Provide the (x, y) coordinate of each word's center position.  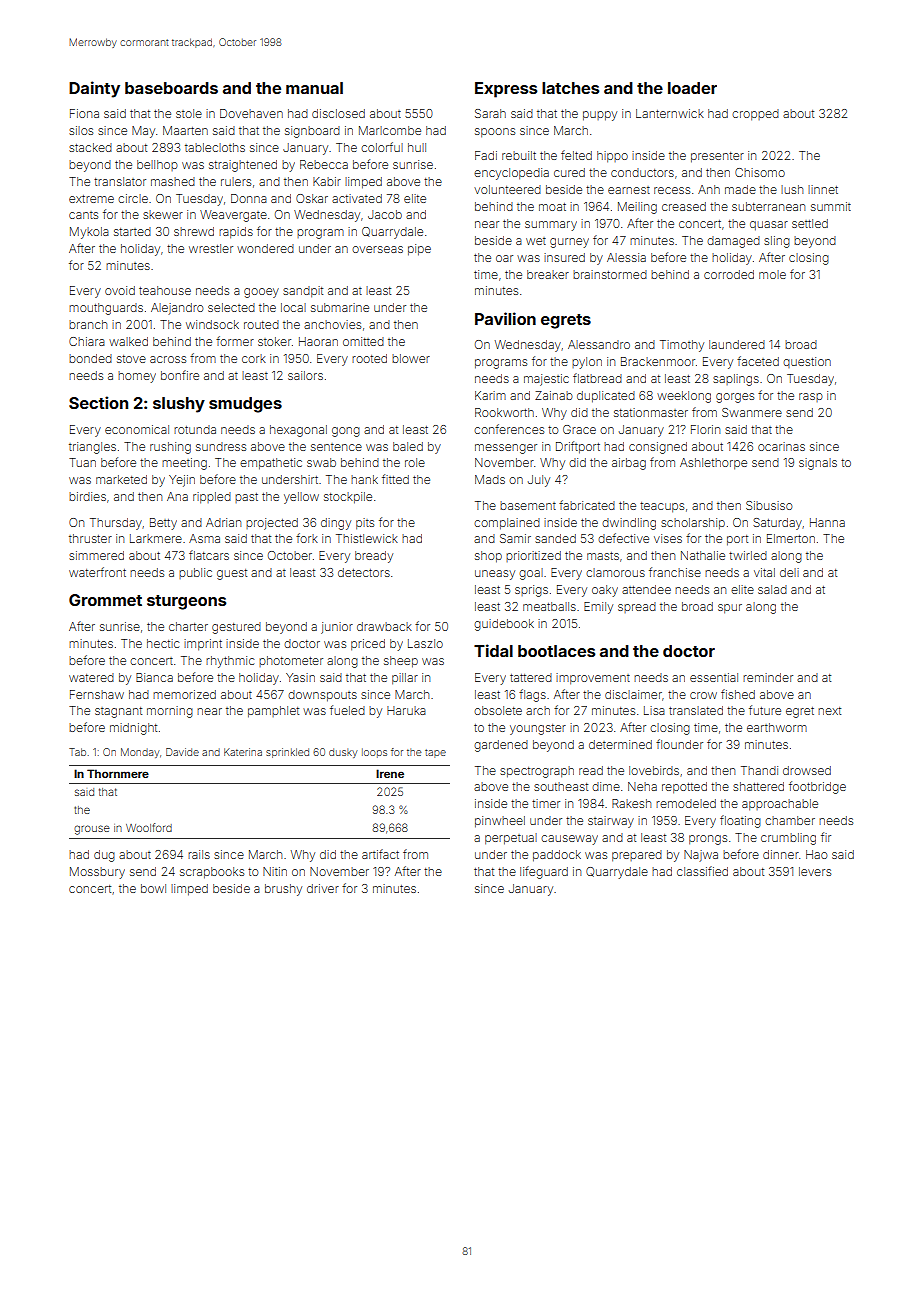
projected (272, 524)
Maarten (185, 130)
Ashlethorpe (713, 464)
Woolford (149, 827)
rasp (811, 397)
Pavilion (505, 318)
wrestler (211, 248)
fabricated (587, 505)
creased (684, 206)
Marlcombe (390, 130)
